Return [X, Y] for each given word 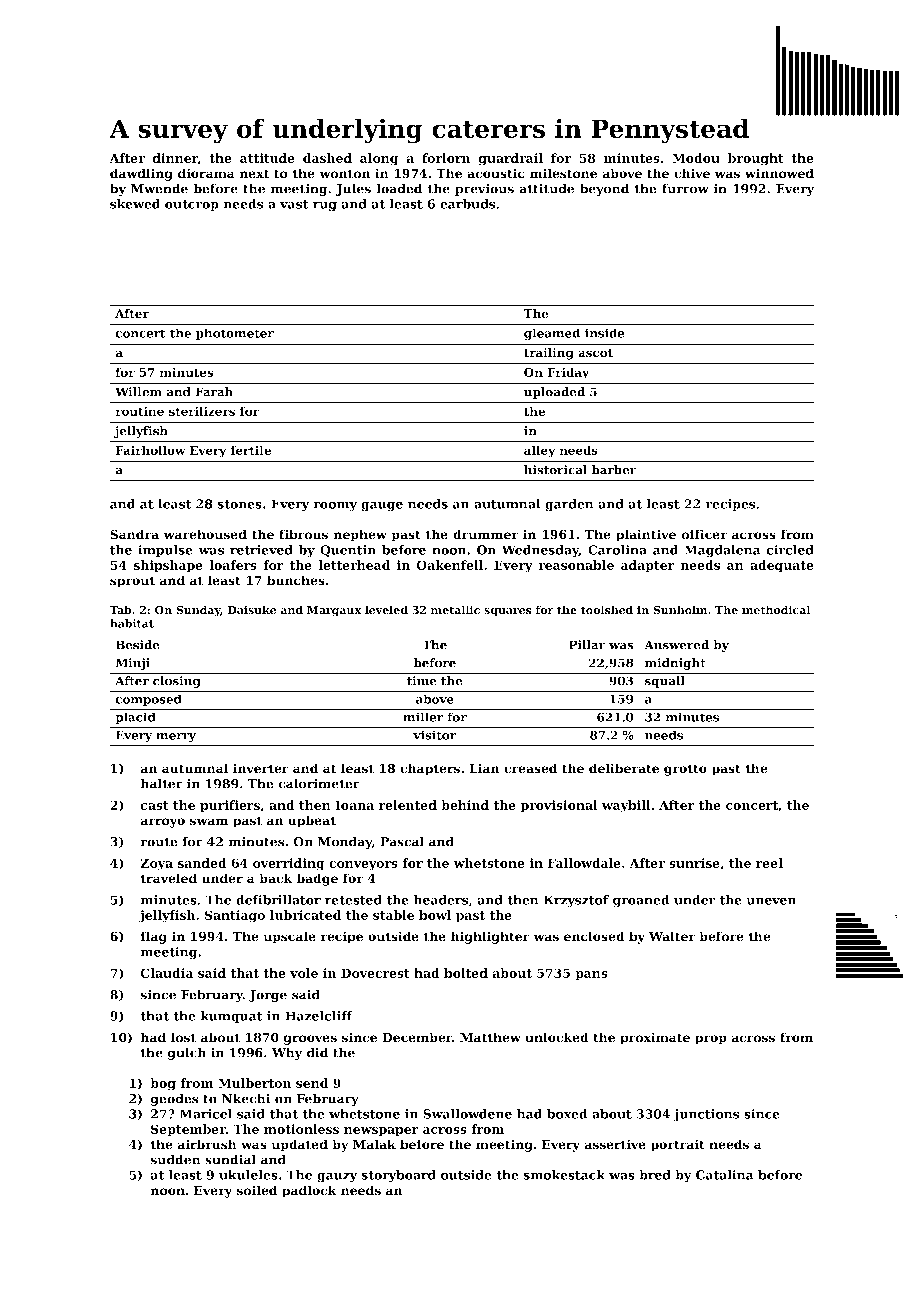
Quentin [348, 551]
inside [604, 333]
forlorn [446, 158]
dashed [327, 158]
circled [790, 550]
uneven [771, 901]
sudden [175, 1159]
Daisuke [252, 609]
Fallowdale [584, 863]
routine [139, 411]
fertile [251, 450]
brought [756, 159]
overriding [289, 864]
